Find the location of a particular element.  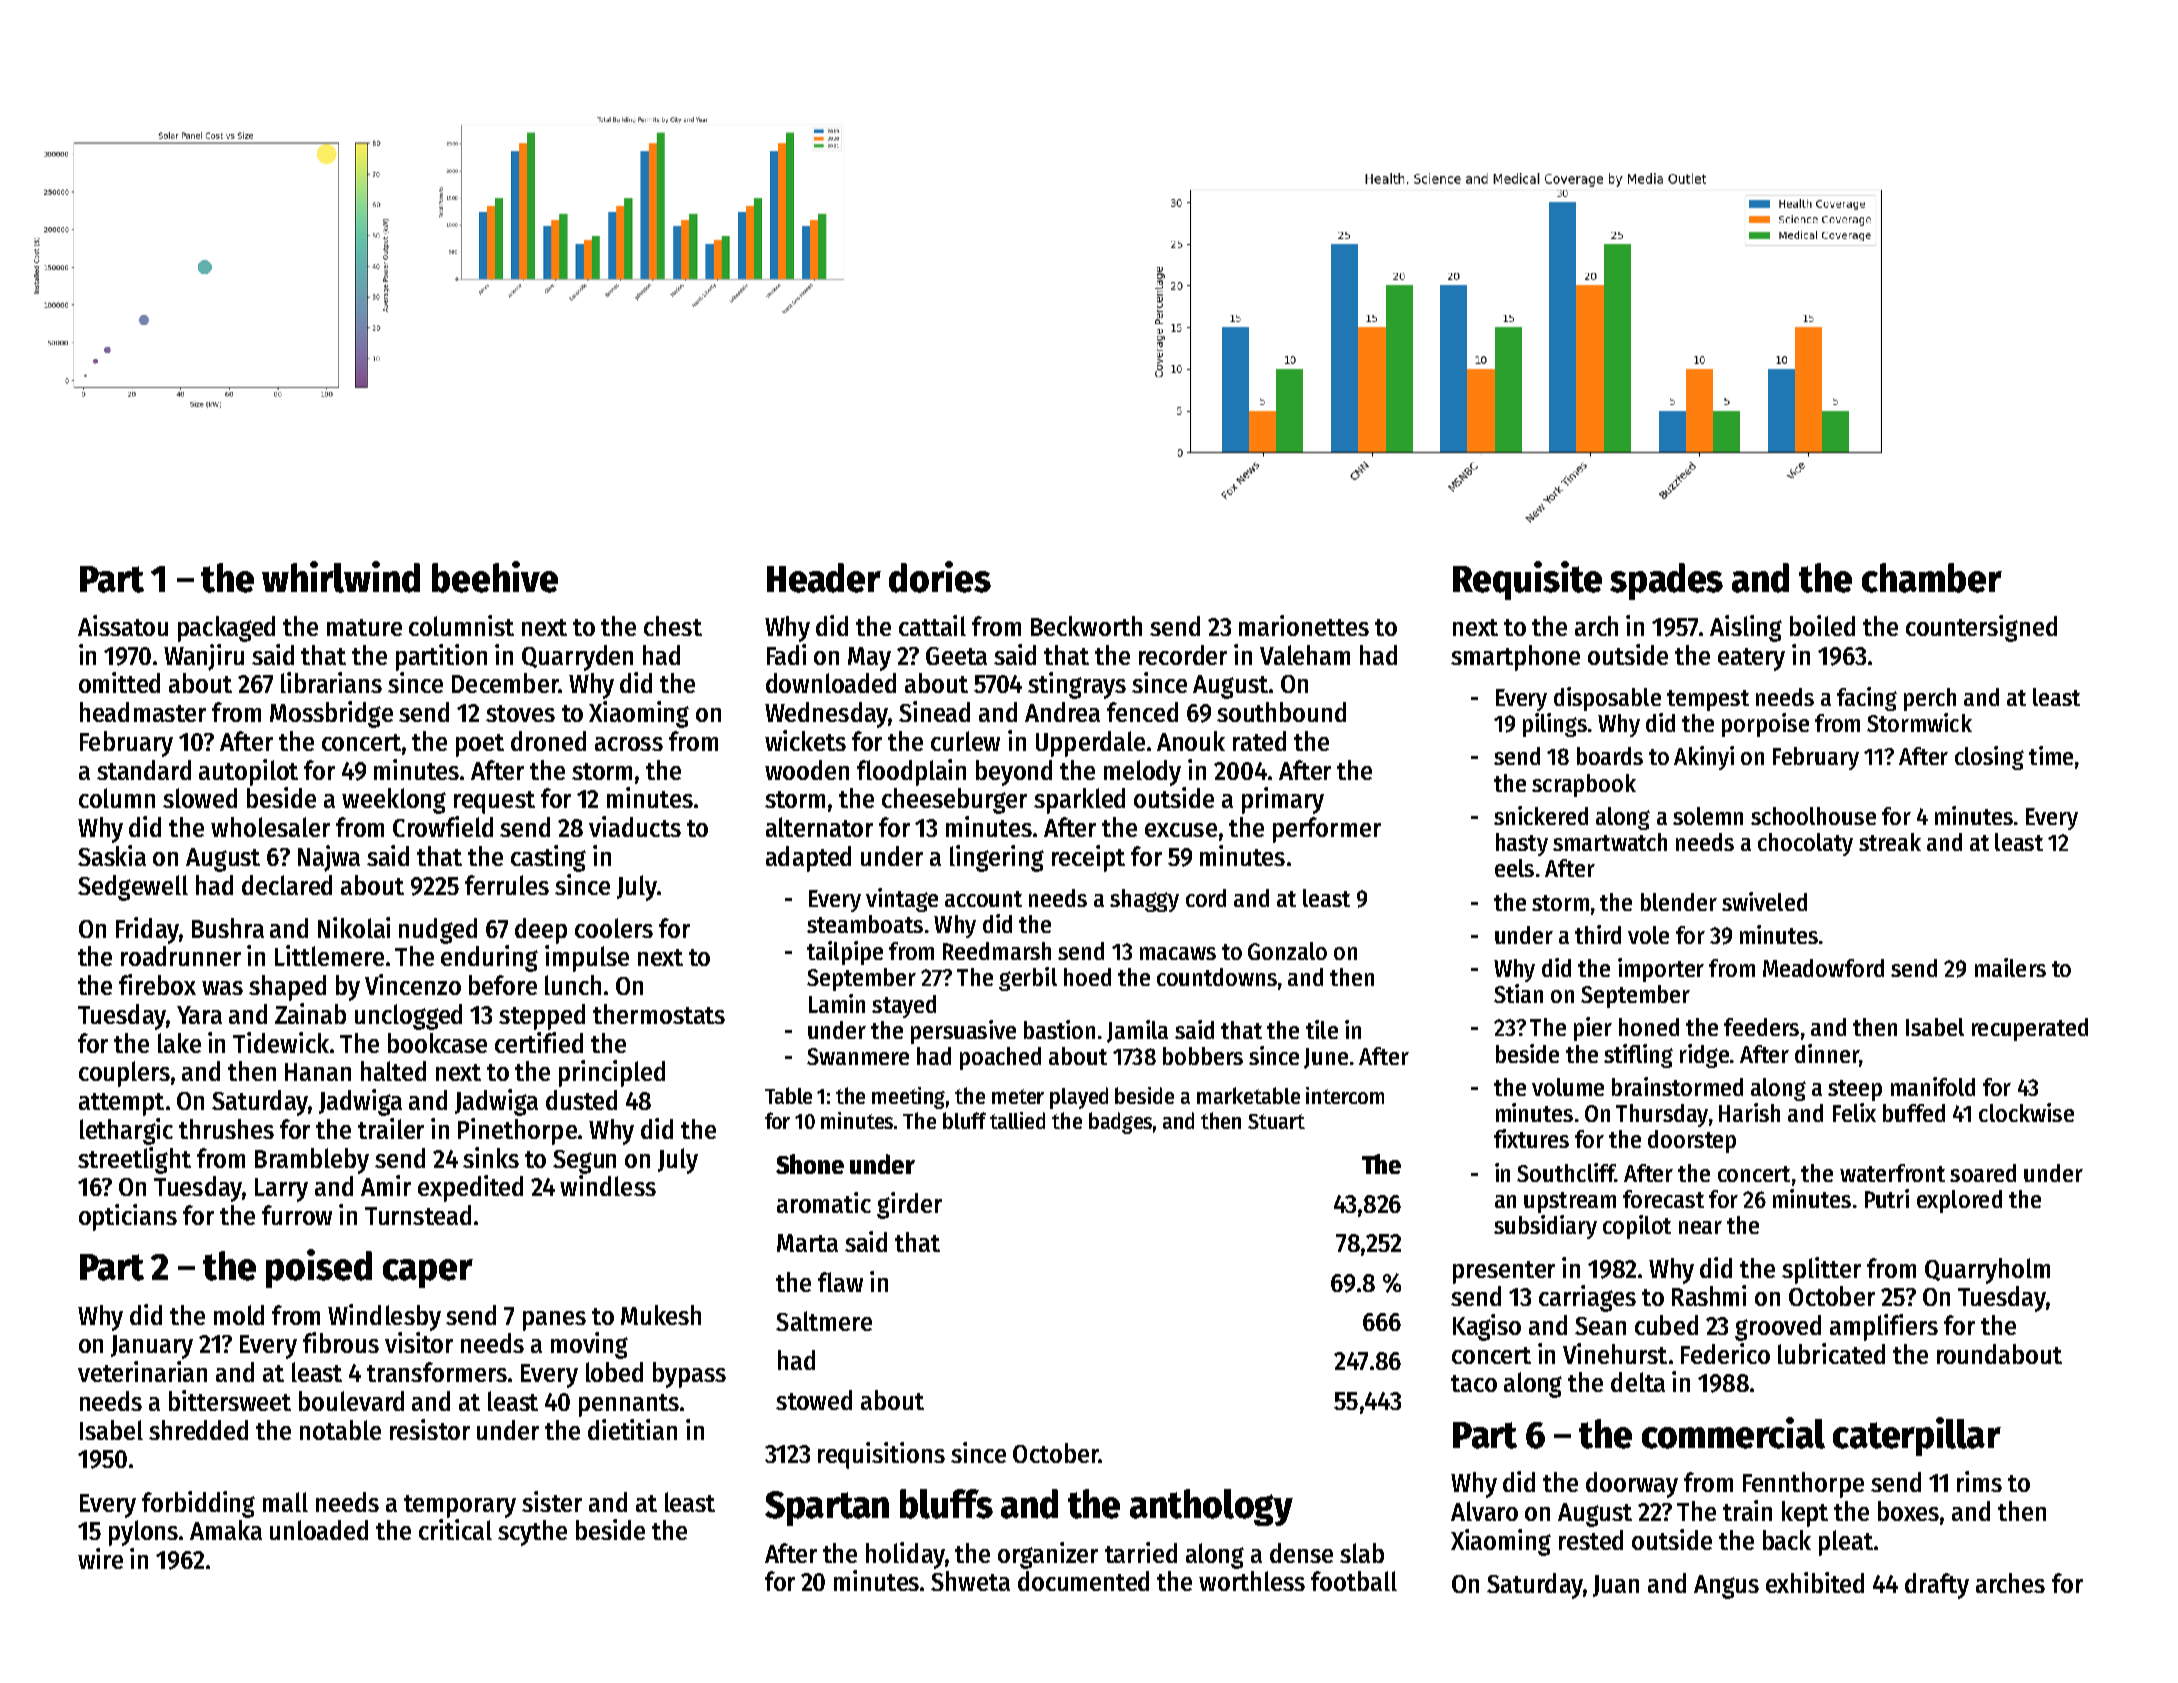

whirlwind is located at coordinates (341, 577).
